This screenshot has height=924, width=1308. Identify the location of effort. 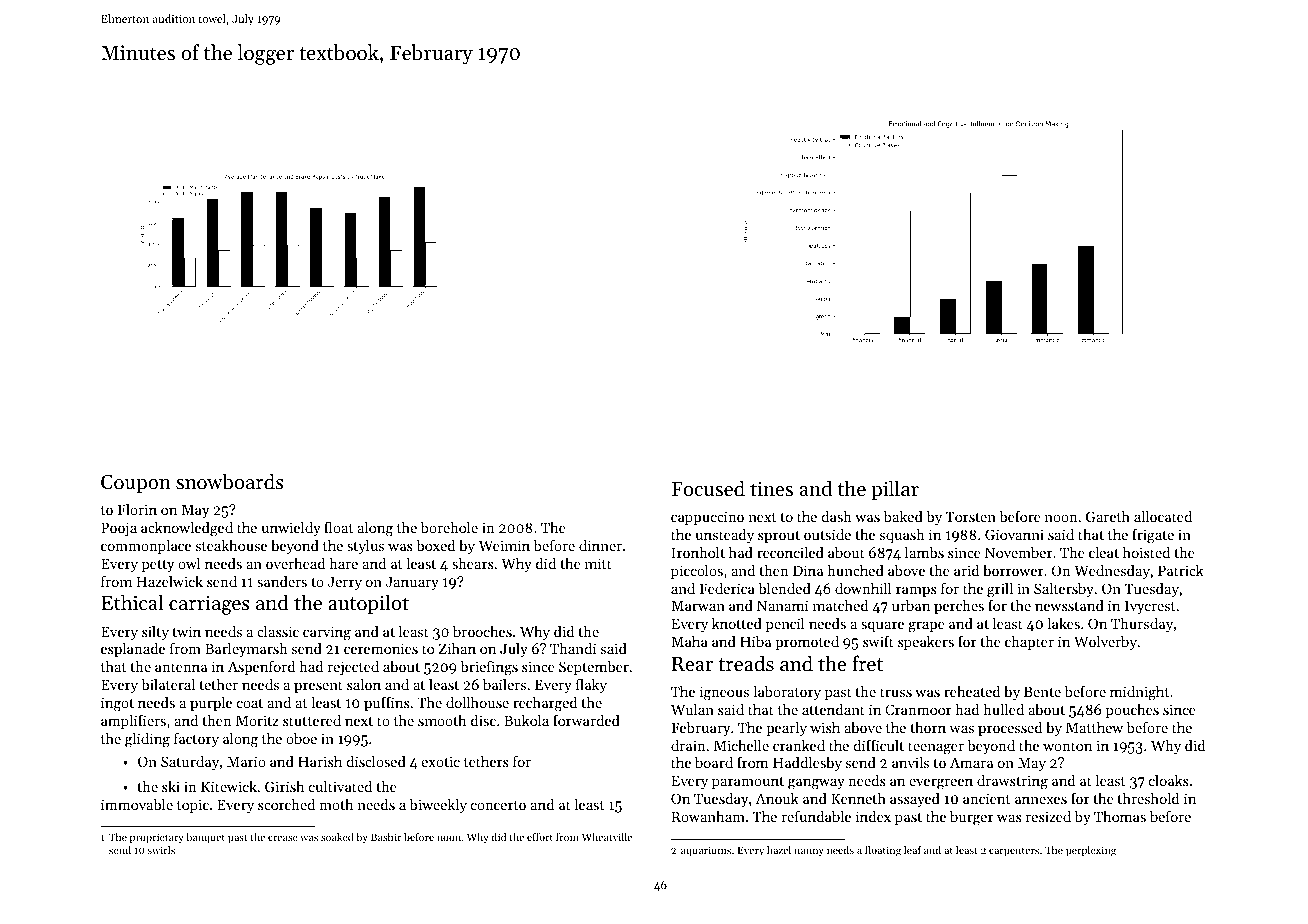
(540, 837).
